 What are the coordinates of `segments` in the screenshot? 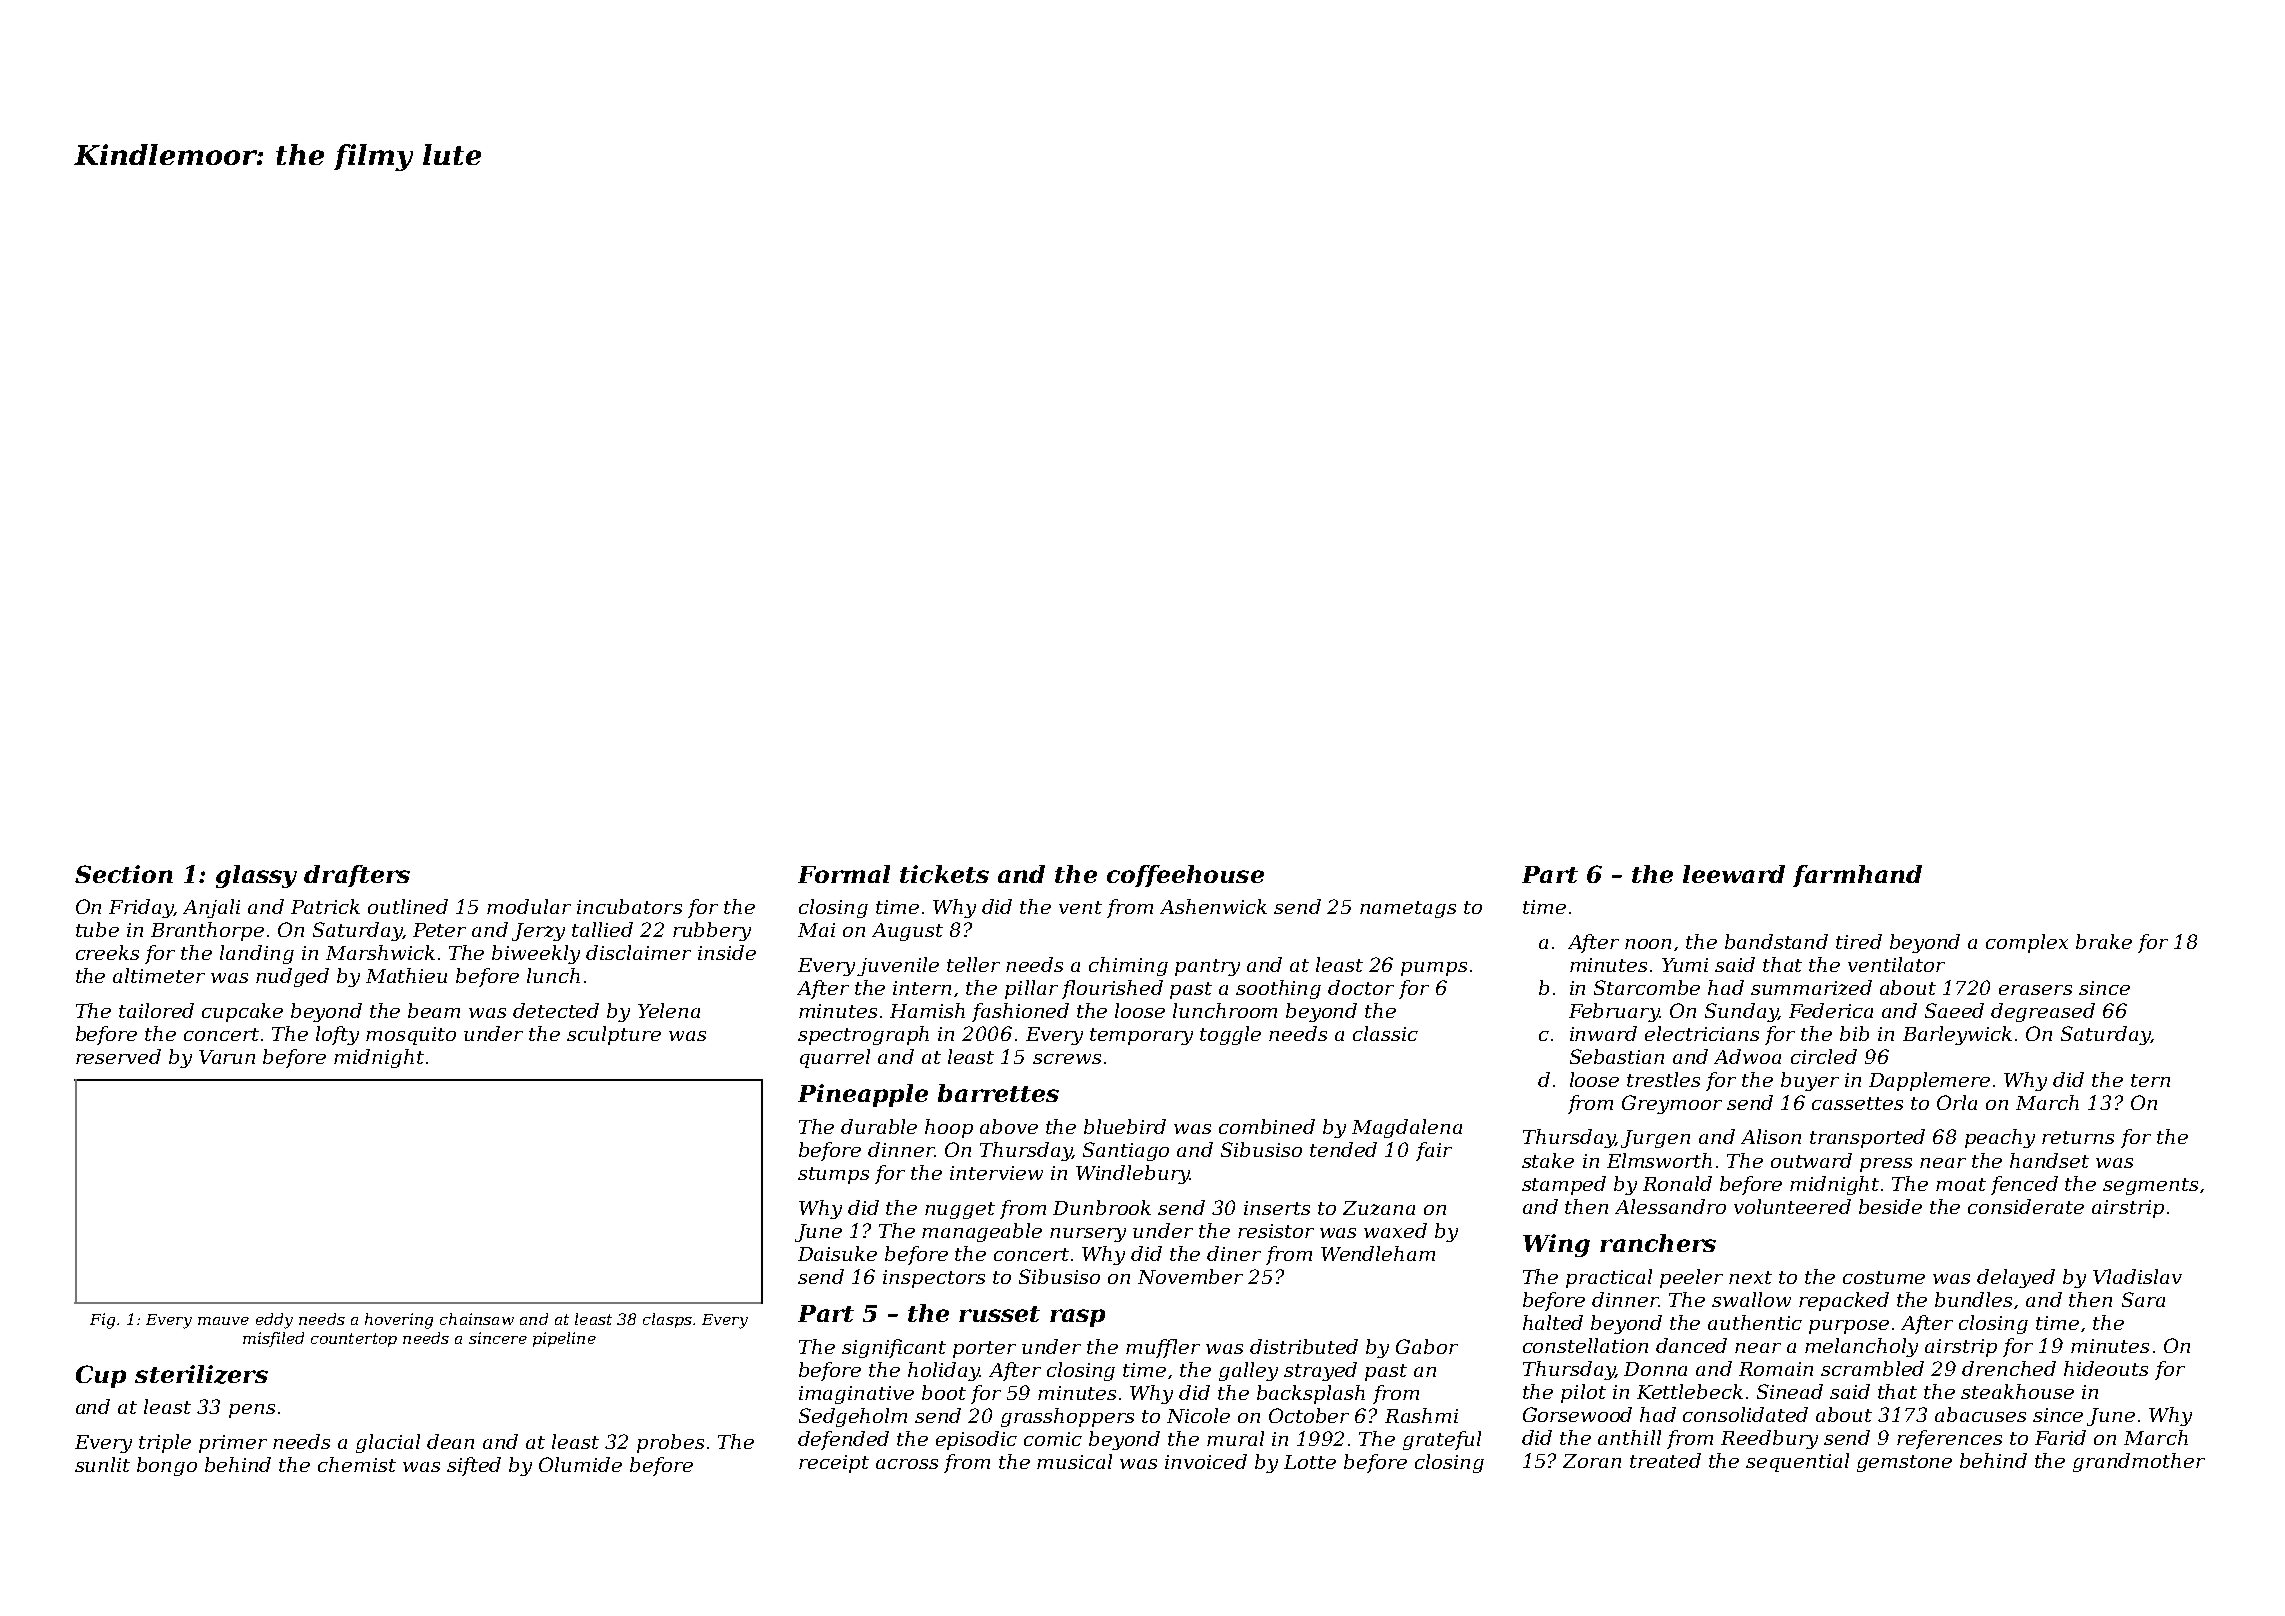 It's located at (2150, 1186).
